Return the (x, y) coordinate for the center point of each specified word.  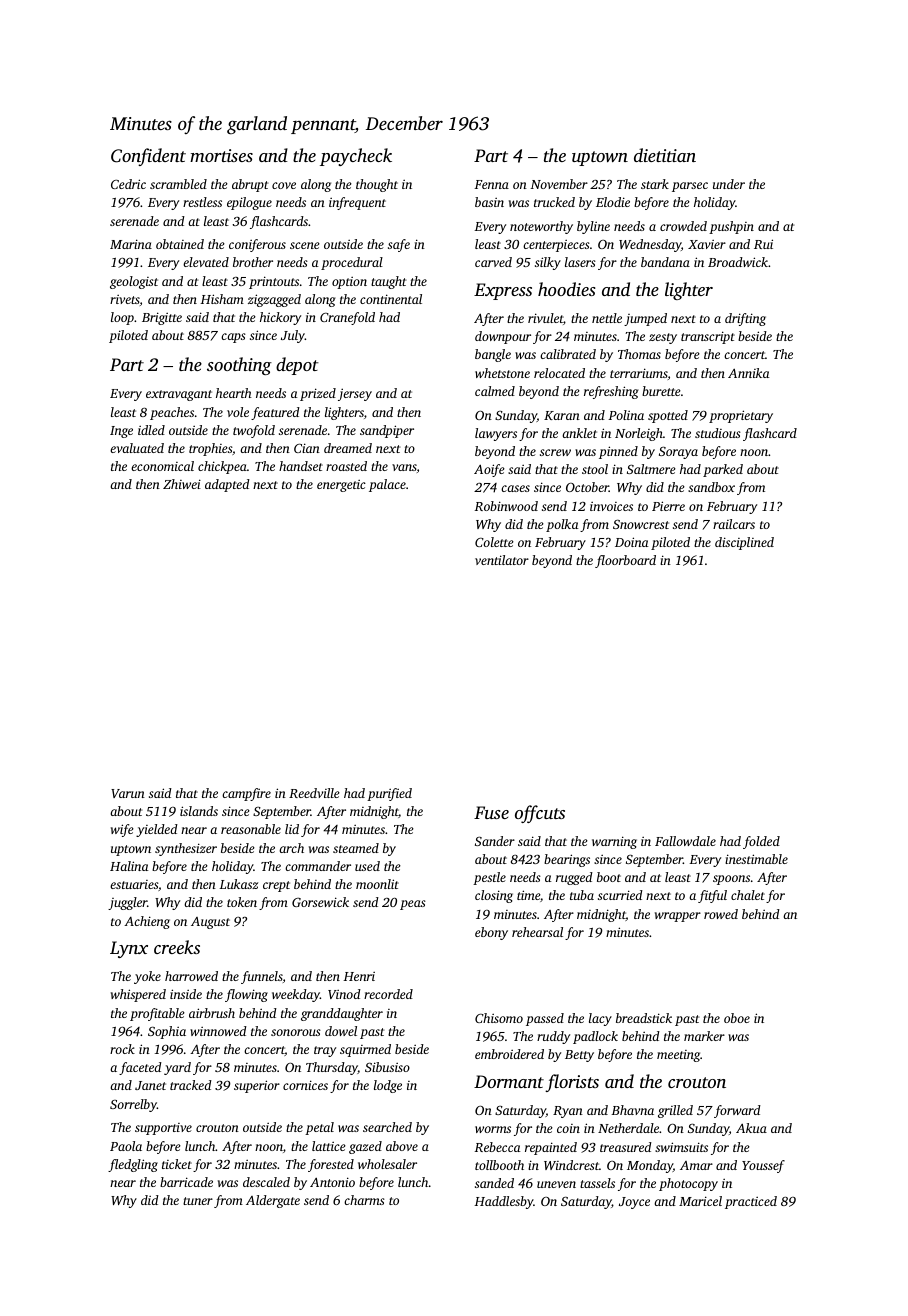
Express (503, 291)
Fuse (491, 812)
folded (761, 842)
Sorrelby (133, 1105)
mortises (221, 155)
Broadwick (738, 262)
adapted (227, 485)
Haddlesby (504, 1202)
